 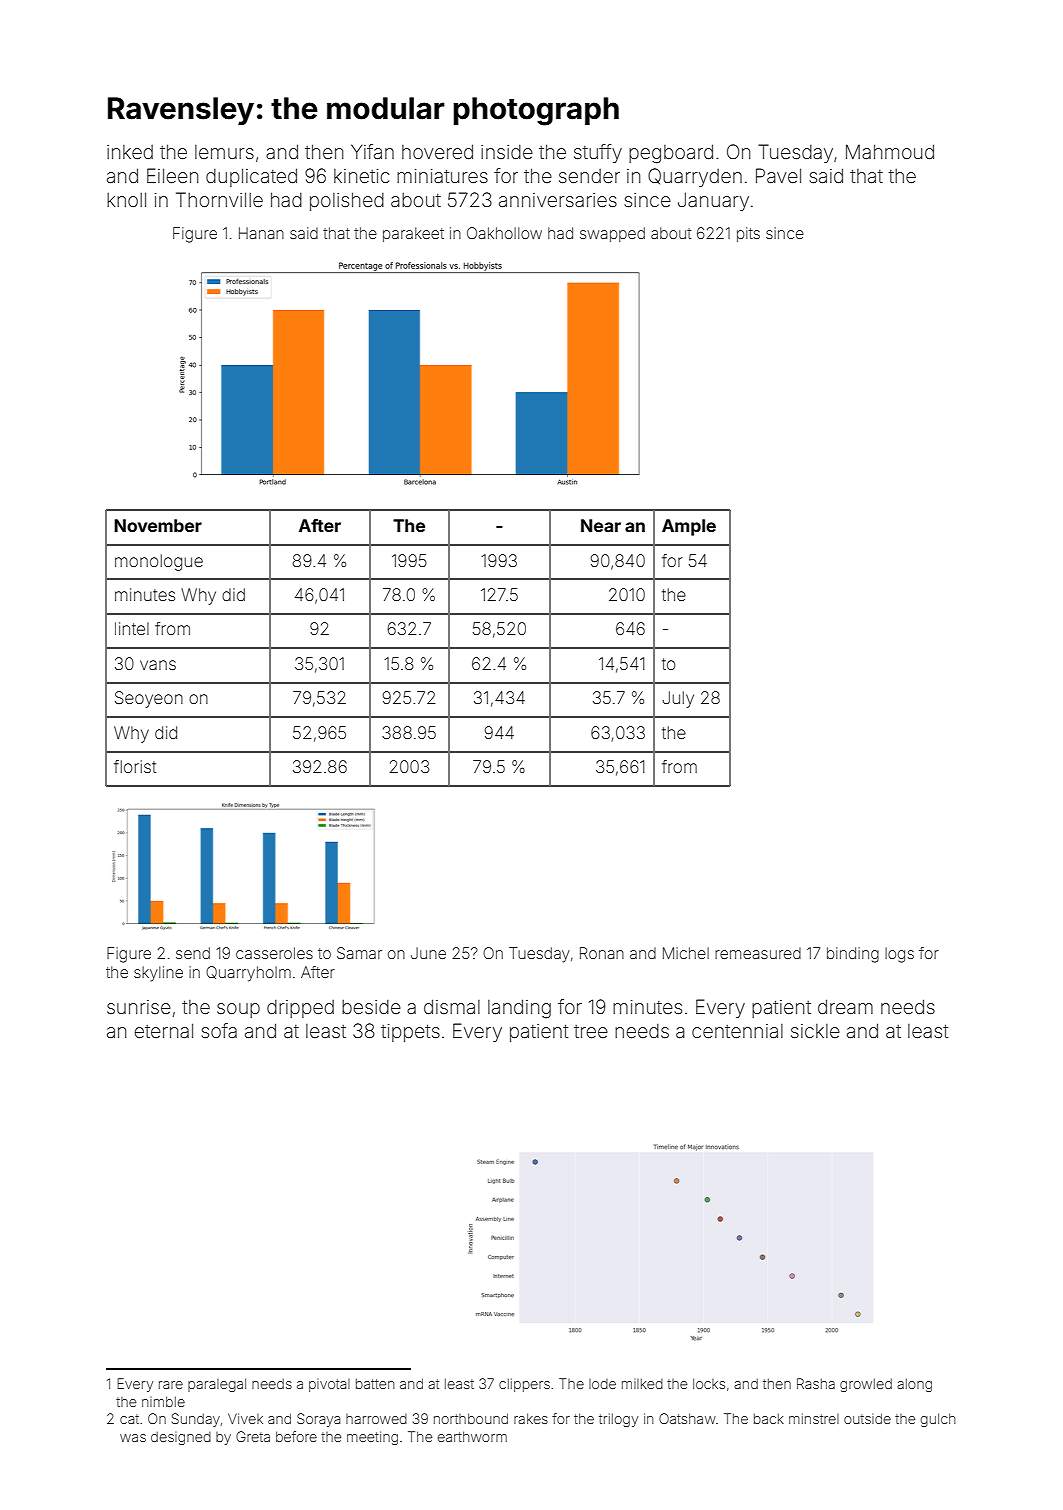 What do you see at coordinates (318, 1420) in the screenshot?
I see `Soraya` at bounding box center [318, 1420].
